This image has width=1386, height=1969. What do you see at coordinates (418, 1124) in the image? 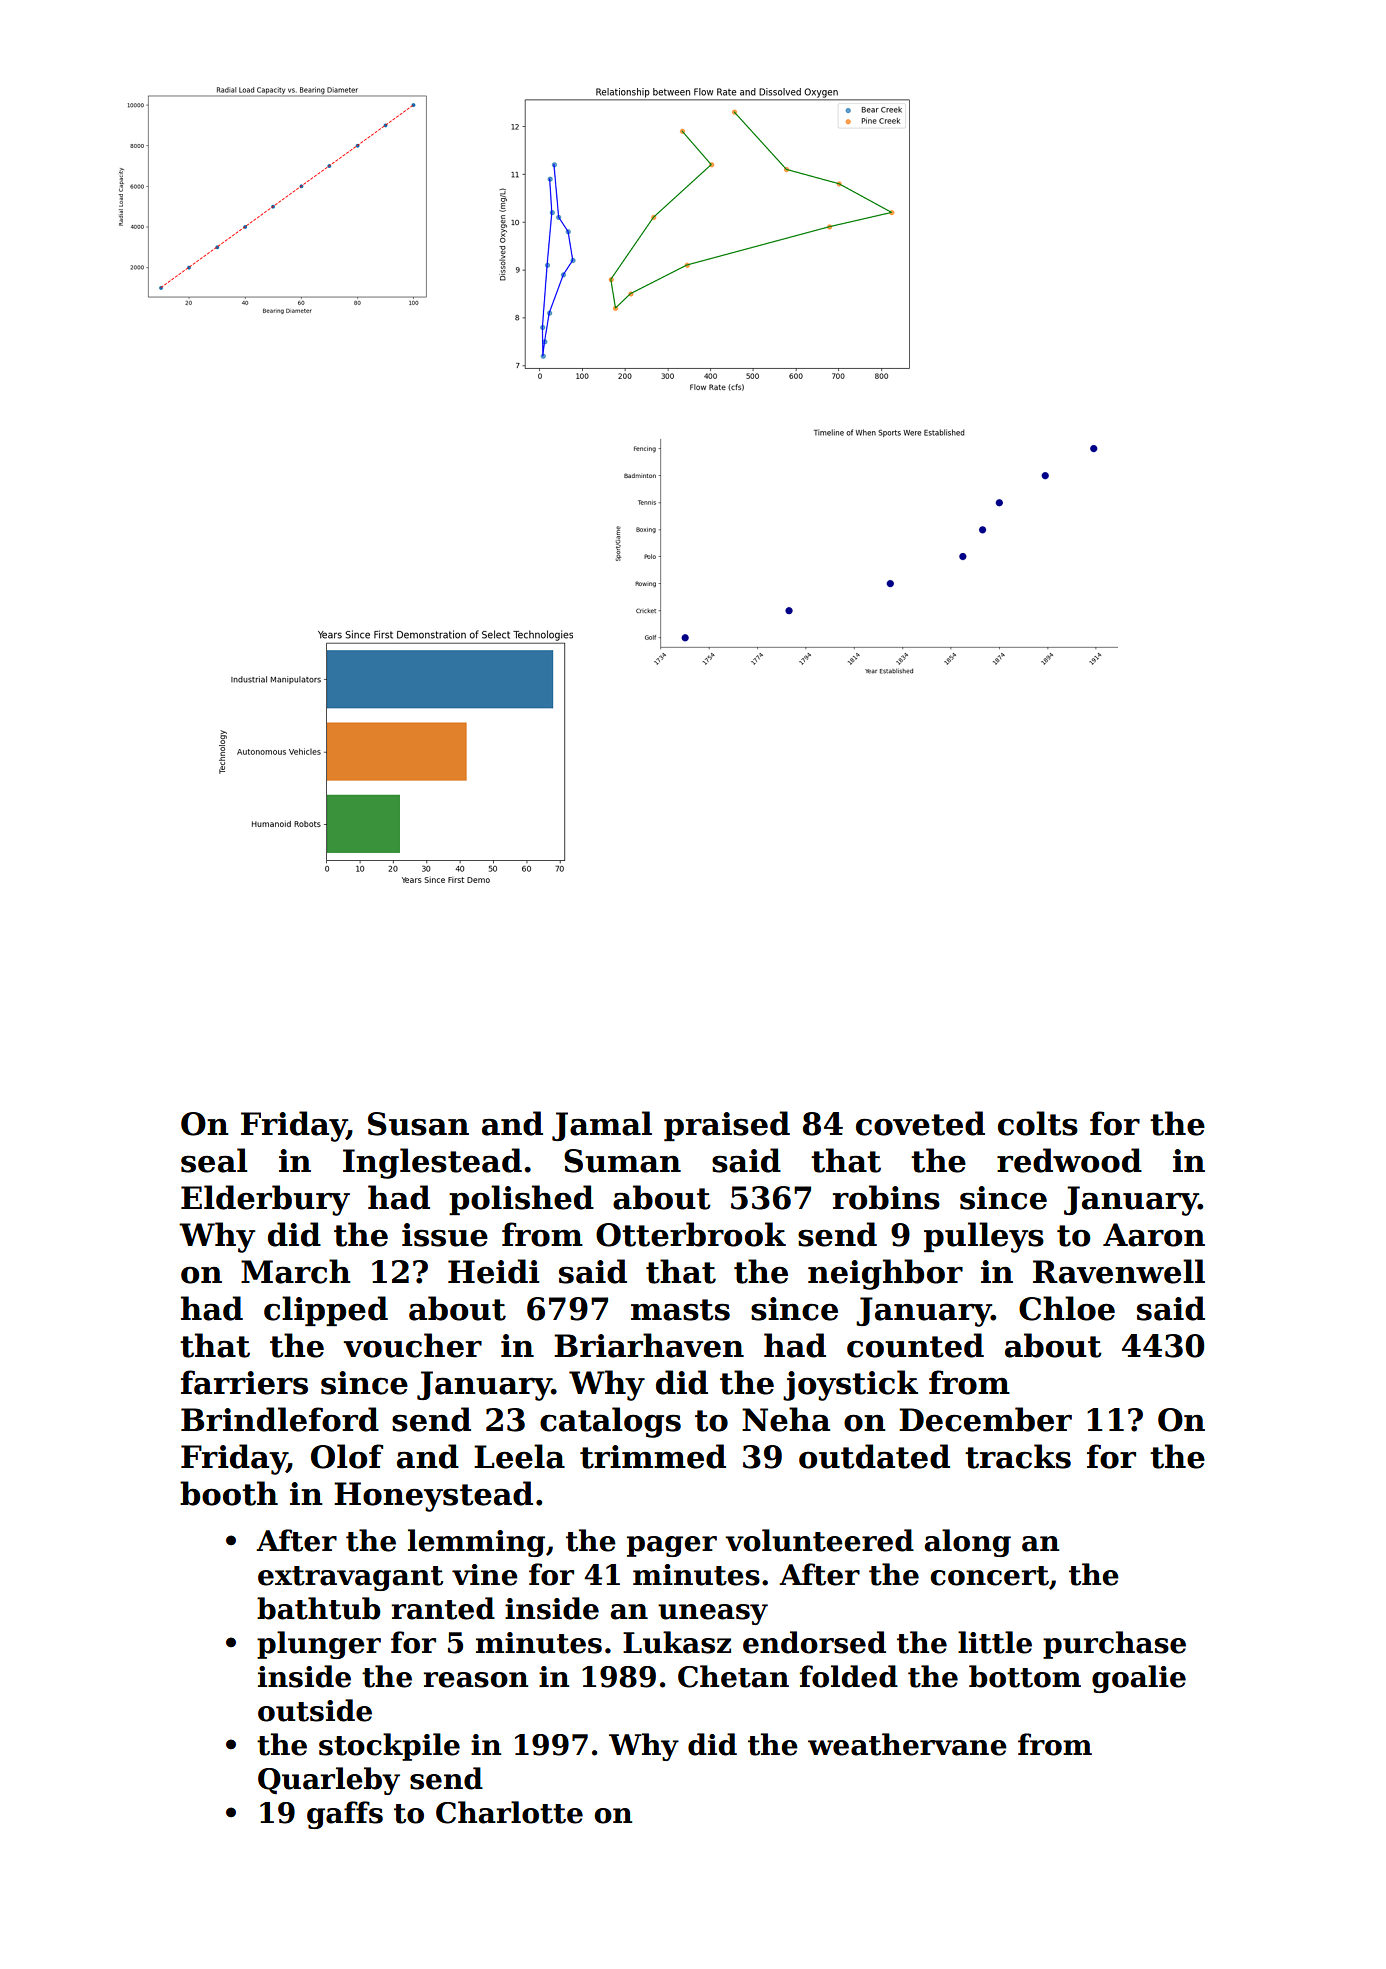
I see `Susan` at bounding box center [418, 1124].
